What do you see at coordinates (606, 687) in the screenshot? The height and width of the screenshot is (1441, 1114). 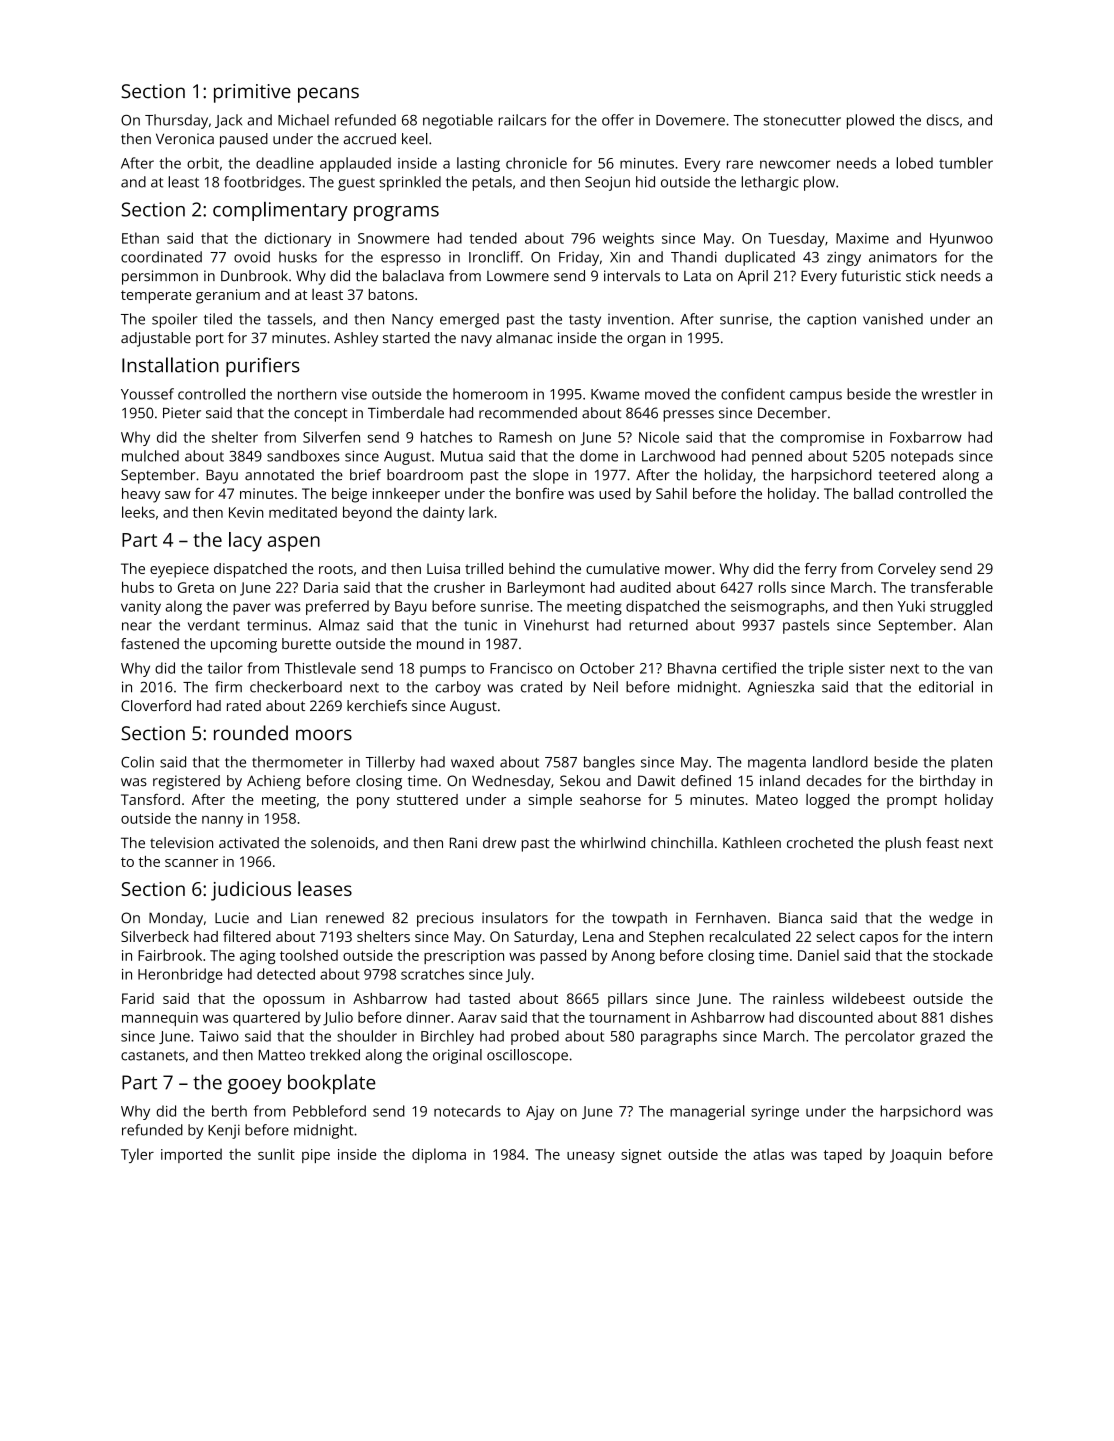 I see `Neil` at bounding box center [606, 687].
